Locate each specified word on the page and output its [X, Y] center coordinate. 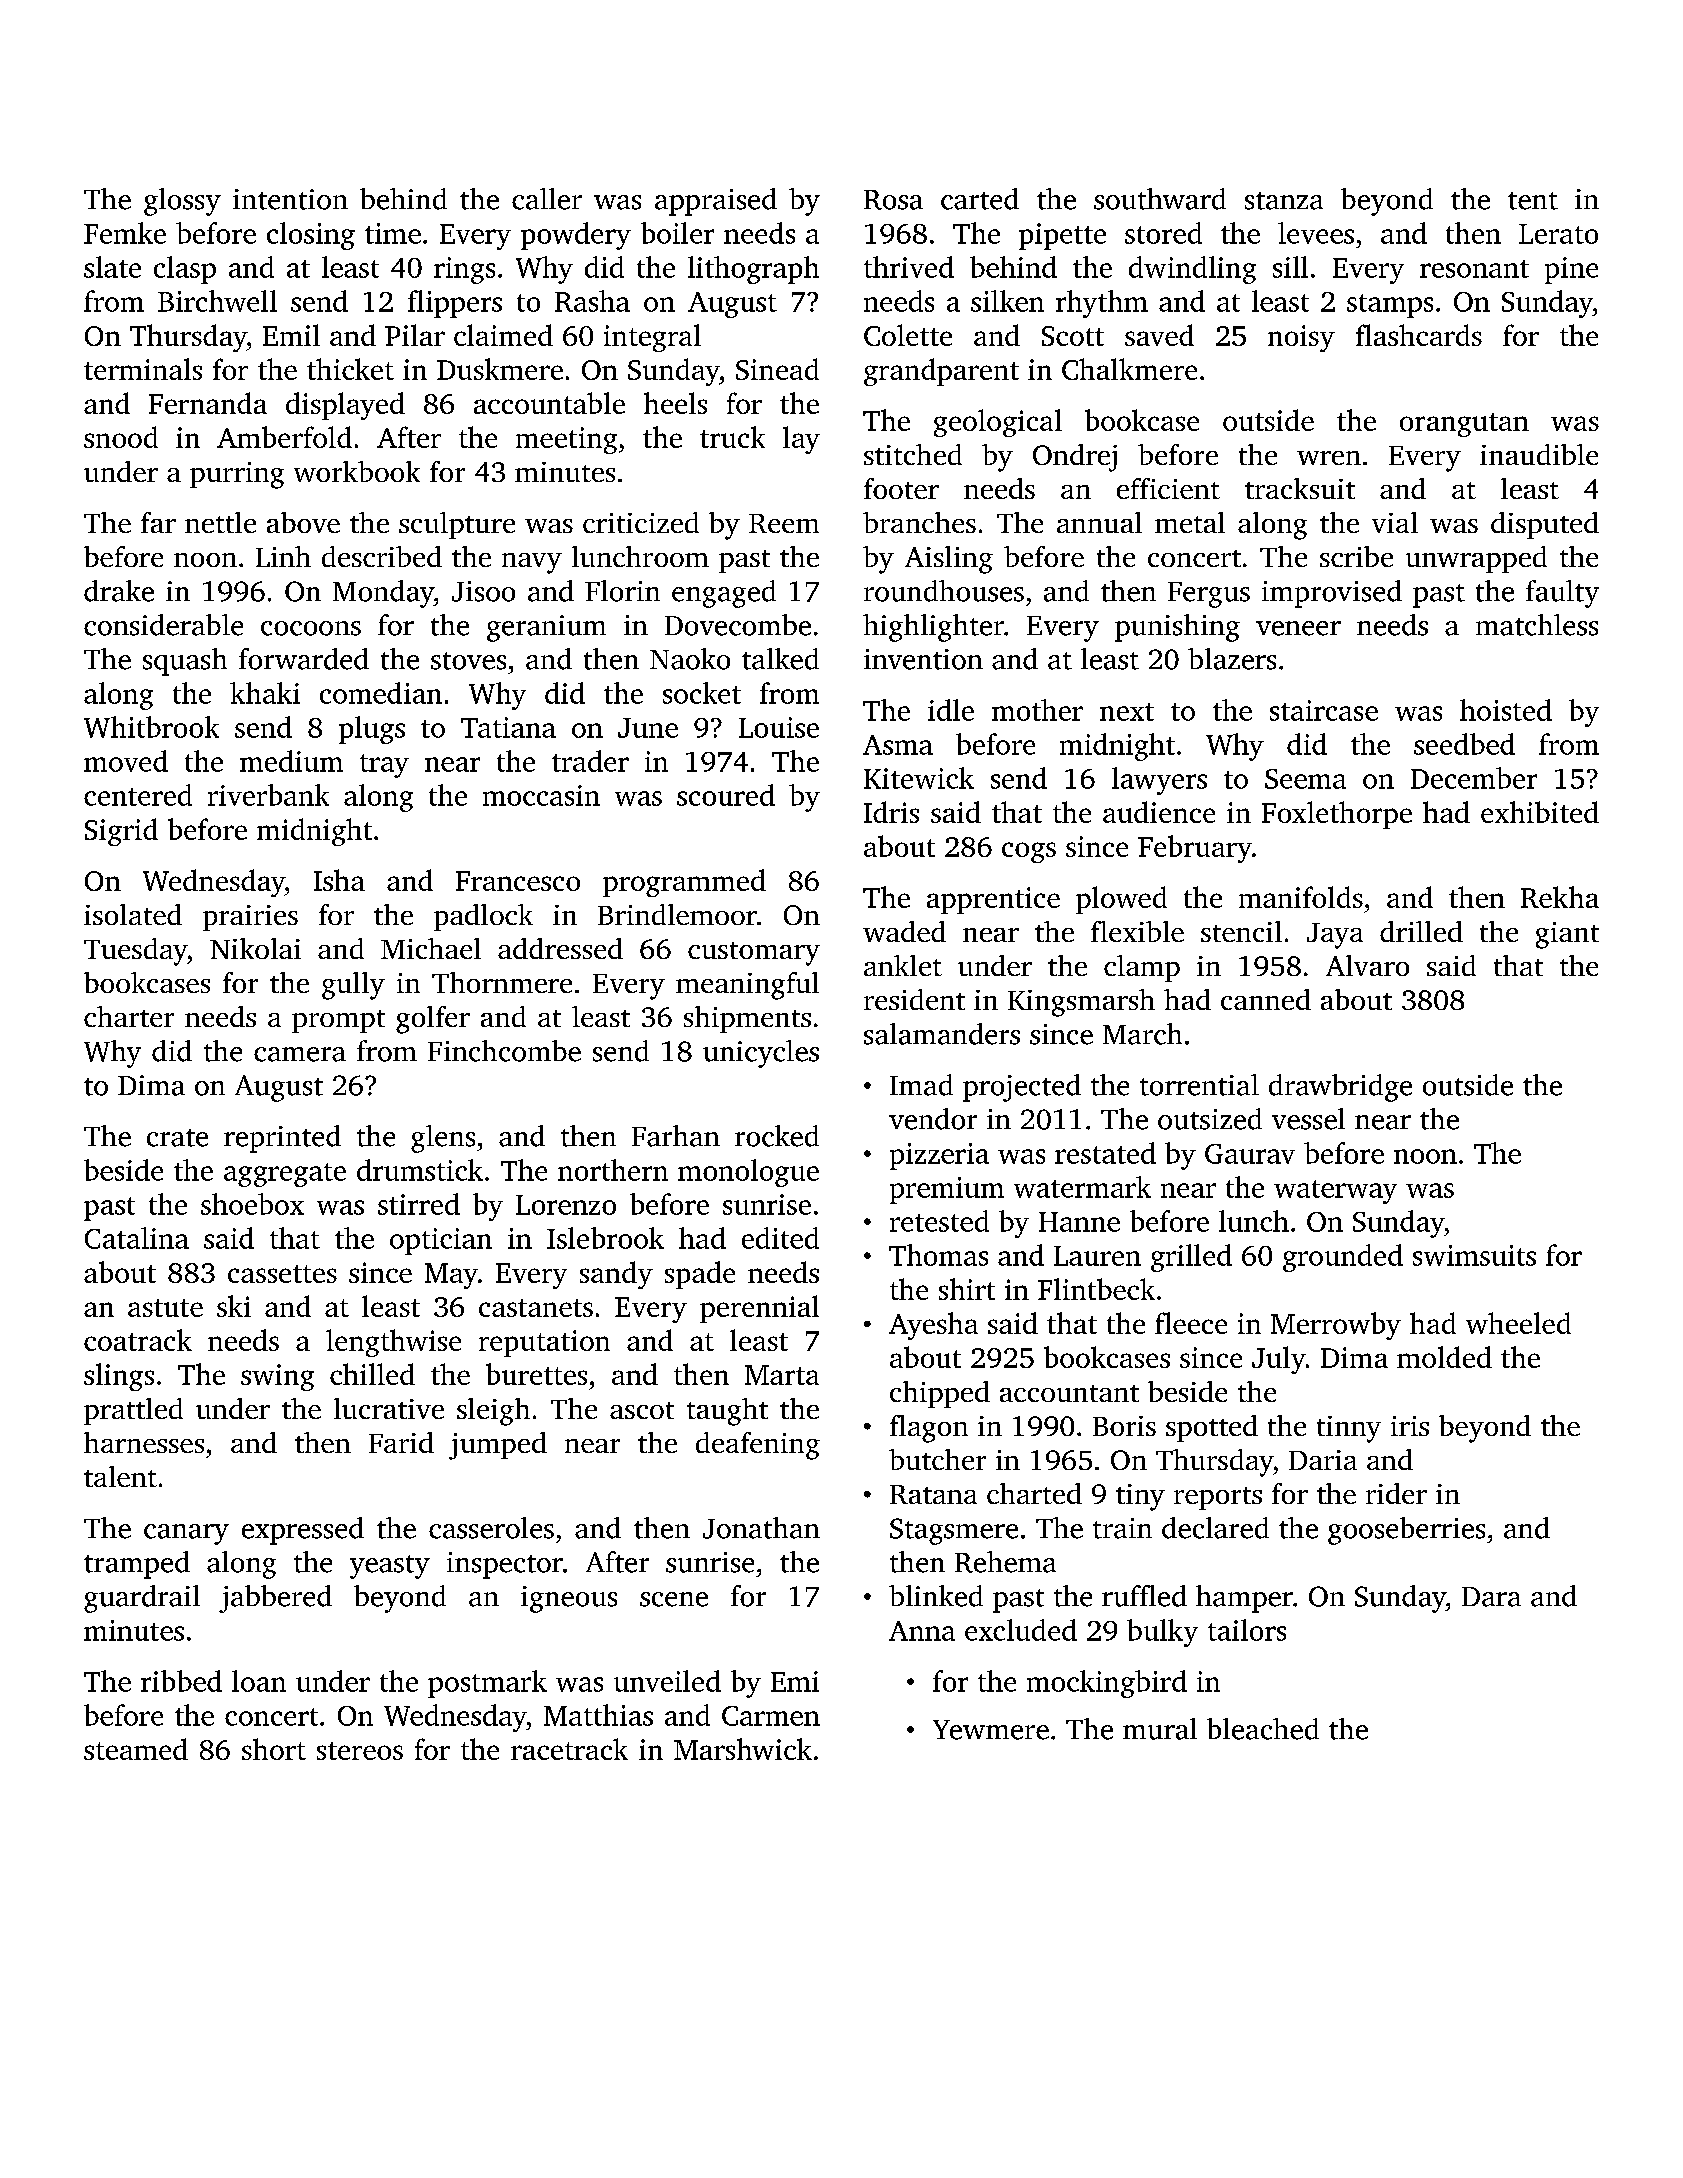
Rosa [893, 200]
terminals [143, 369]
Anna [922, 1631]
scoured [726, 795]
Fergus [1209, 595]
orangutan [1464, 425]
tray [384, 766]
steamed [136, 1749]
